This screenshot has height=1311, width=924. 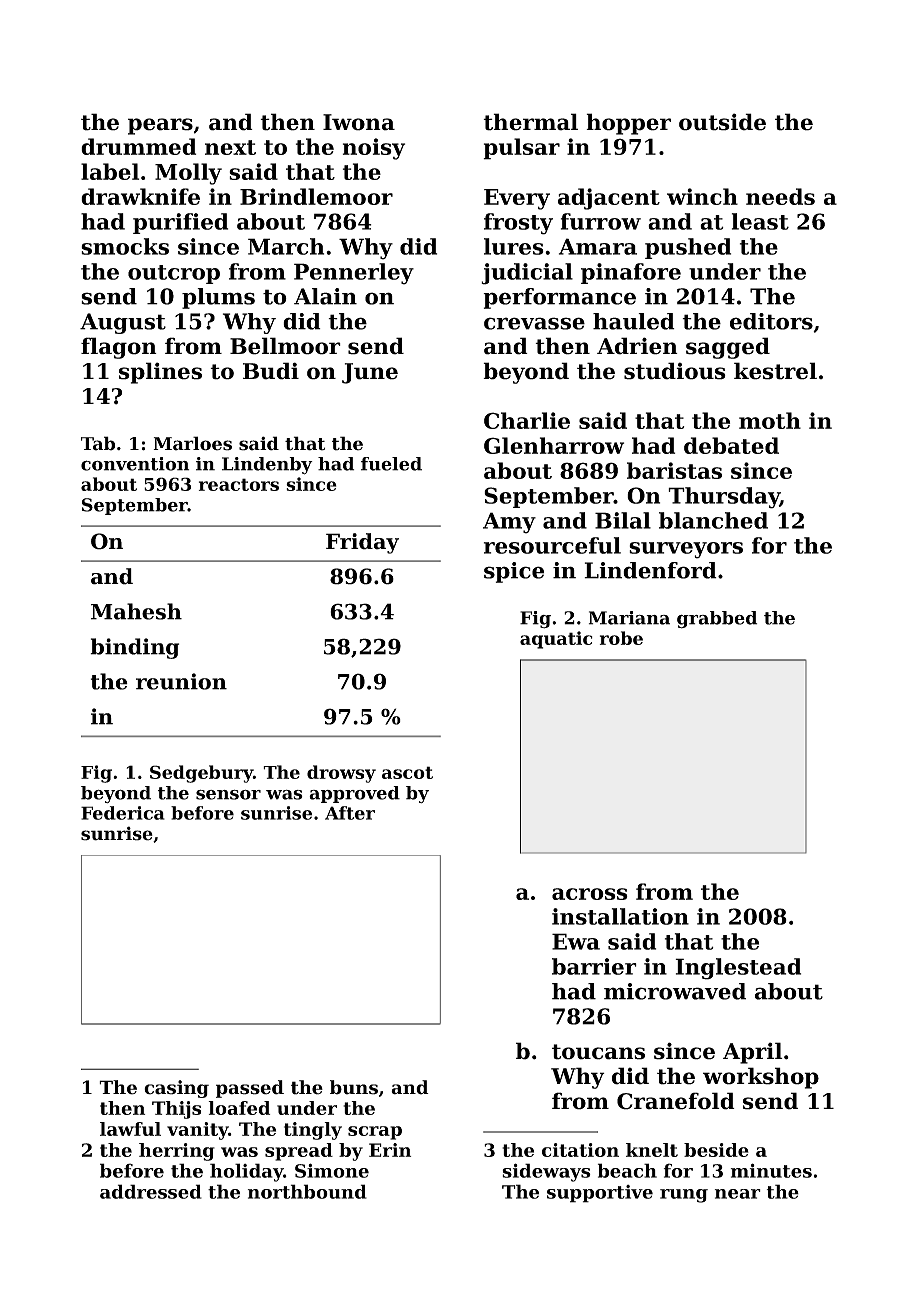 What do you see at coordinates (530, 122) in the screenshot?
I see `thermal` at bounding box center [530, 122].
